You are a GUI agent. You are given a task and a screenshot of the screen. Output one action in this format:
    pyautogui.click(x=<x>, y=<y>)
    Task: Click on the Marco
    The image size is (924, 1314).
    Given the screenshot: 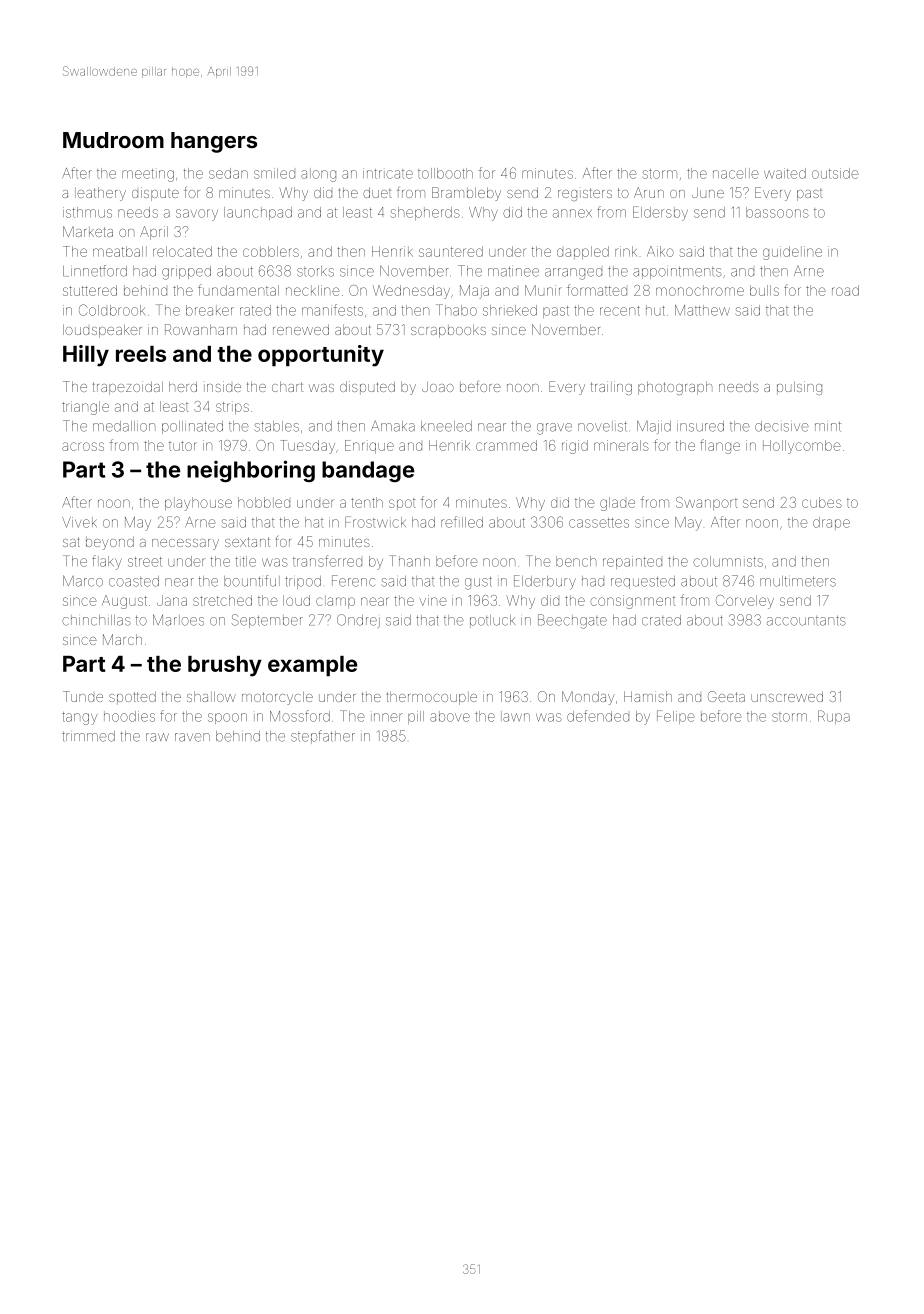 What is the action you would take?
    pyautogui.click(x=83, y=581)
